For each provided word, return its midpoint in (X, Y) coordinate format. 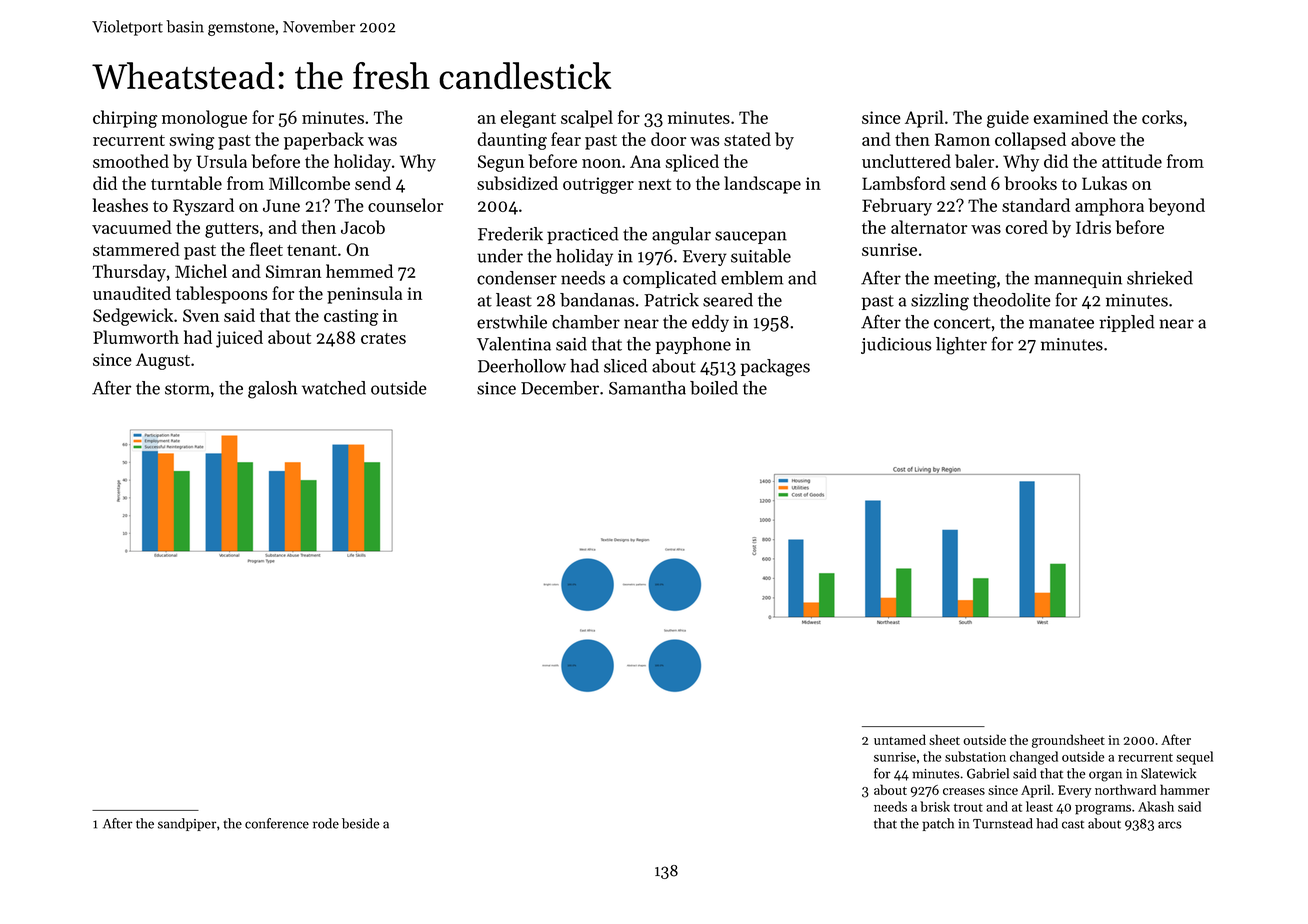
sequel (1194, 758)
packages (775, 368)
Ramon (962, 139)
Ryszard (203, 207)
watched (334, 388)
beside (360, 823)
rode (326, 823)
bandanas (597, 300)
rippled (1127, 323)
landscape (762, 185)
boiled (714, 388)
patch (938, 824)
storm (187, 389)
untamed (900, 739)
